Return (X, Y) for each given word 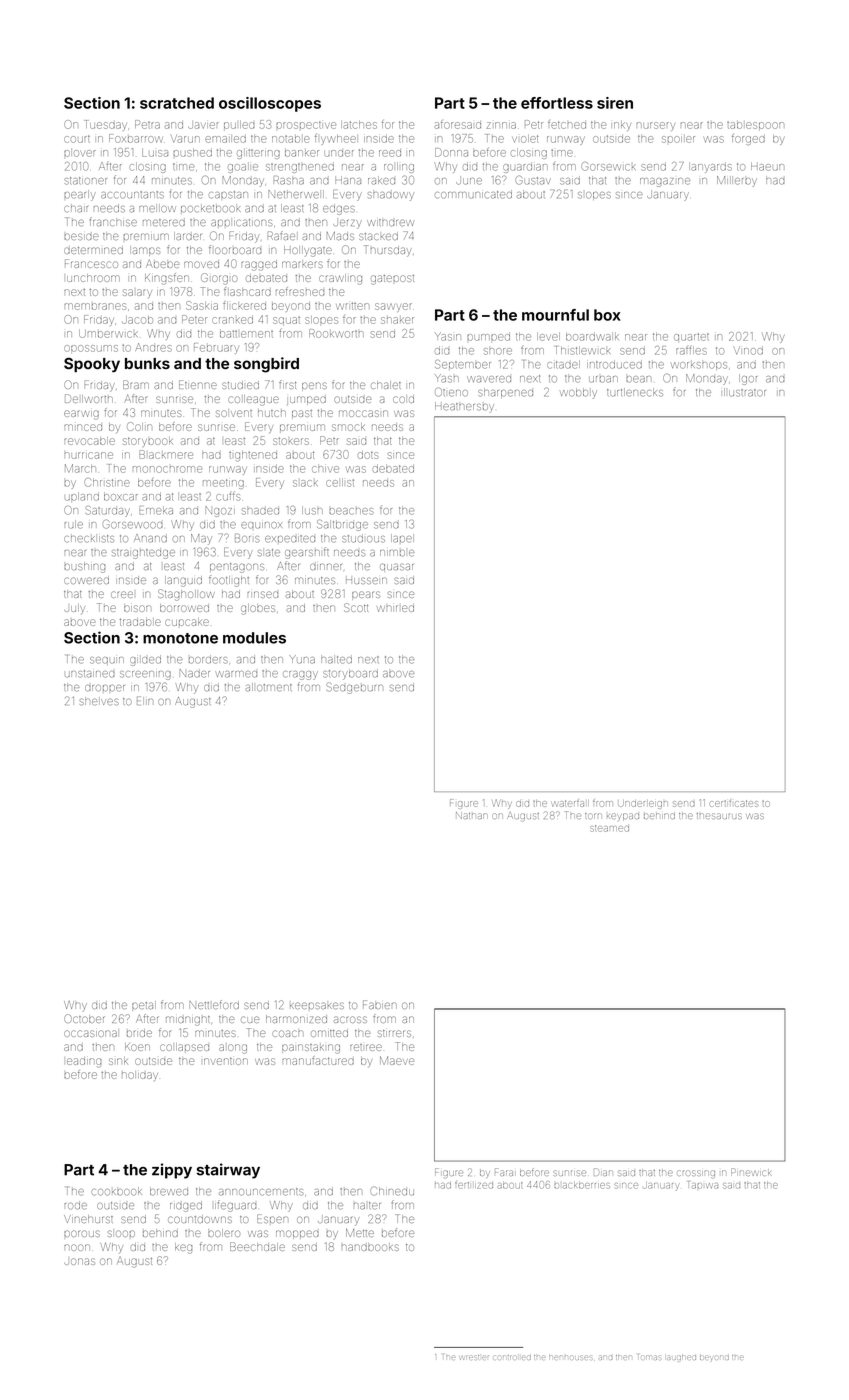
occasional (90, 1033)
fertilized (474, 1185)
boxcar (120, 496)
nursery (655, 126)
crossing (696, 1174)
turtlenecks (635, 392)
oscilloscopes (270, 104)
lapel (402, 538)
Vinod (748, 350)
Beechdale (257, 1246)
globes (258, 609)
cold (403, 399)
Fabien (380, 1004)
